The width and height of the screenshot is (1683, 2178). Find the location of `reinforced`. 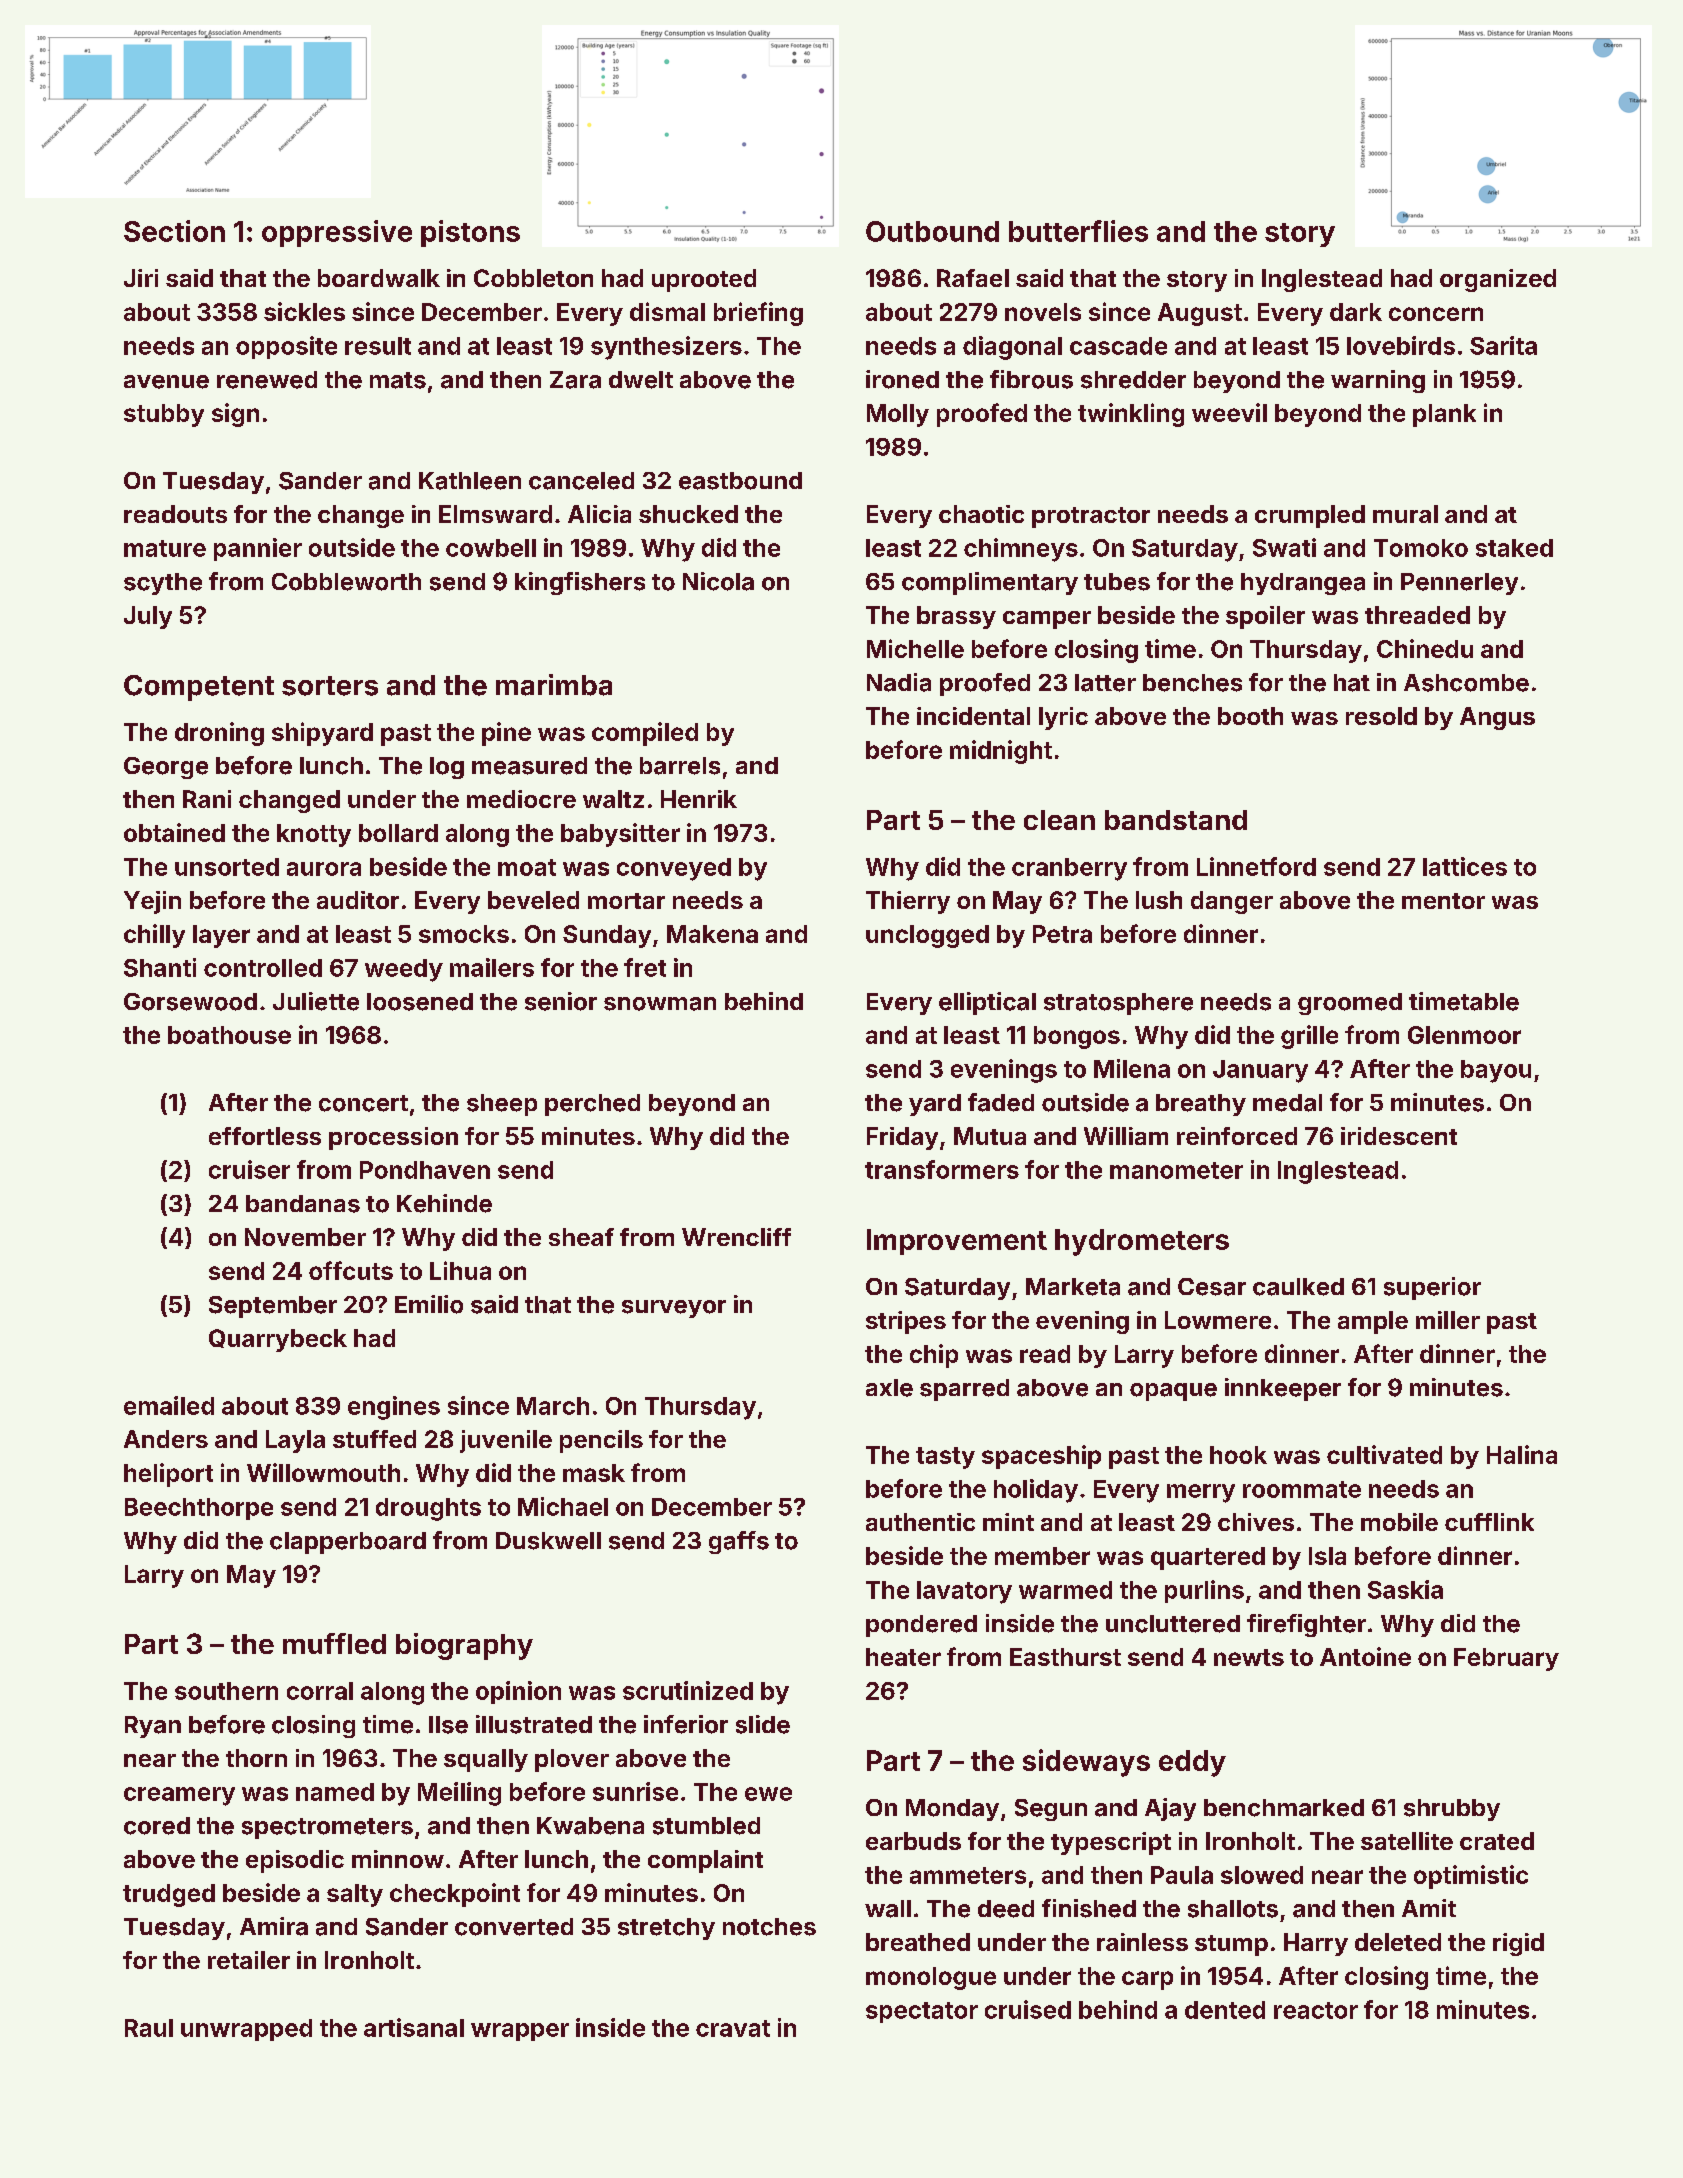

reinforced is located at coordinates (1237, 1136).
